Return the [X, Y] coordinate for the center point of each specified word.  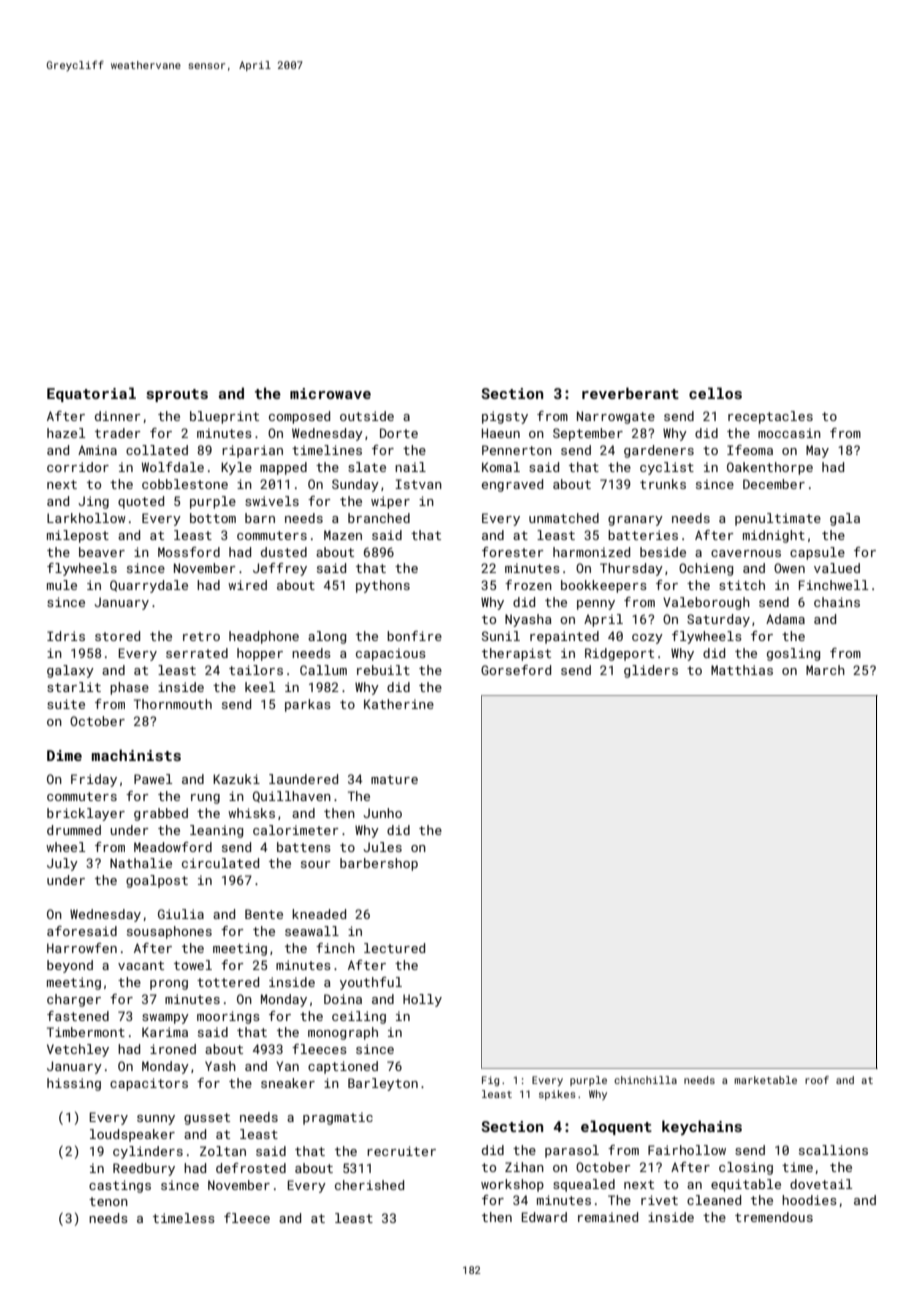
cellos [715, 393]
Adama [785, 619]
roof [817, 1080]
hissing [74, 1084]
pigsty [505, 417]
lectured [394, 948]
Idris [66, 636]
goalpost [157, 881]
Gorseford [516, 670]
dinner [118, 416]
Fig [490, 1081]
